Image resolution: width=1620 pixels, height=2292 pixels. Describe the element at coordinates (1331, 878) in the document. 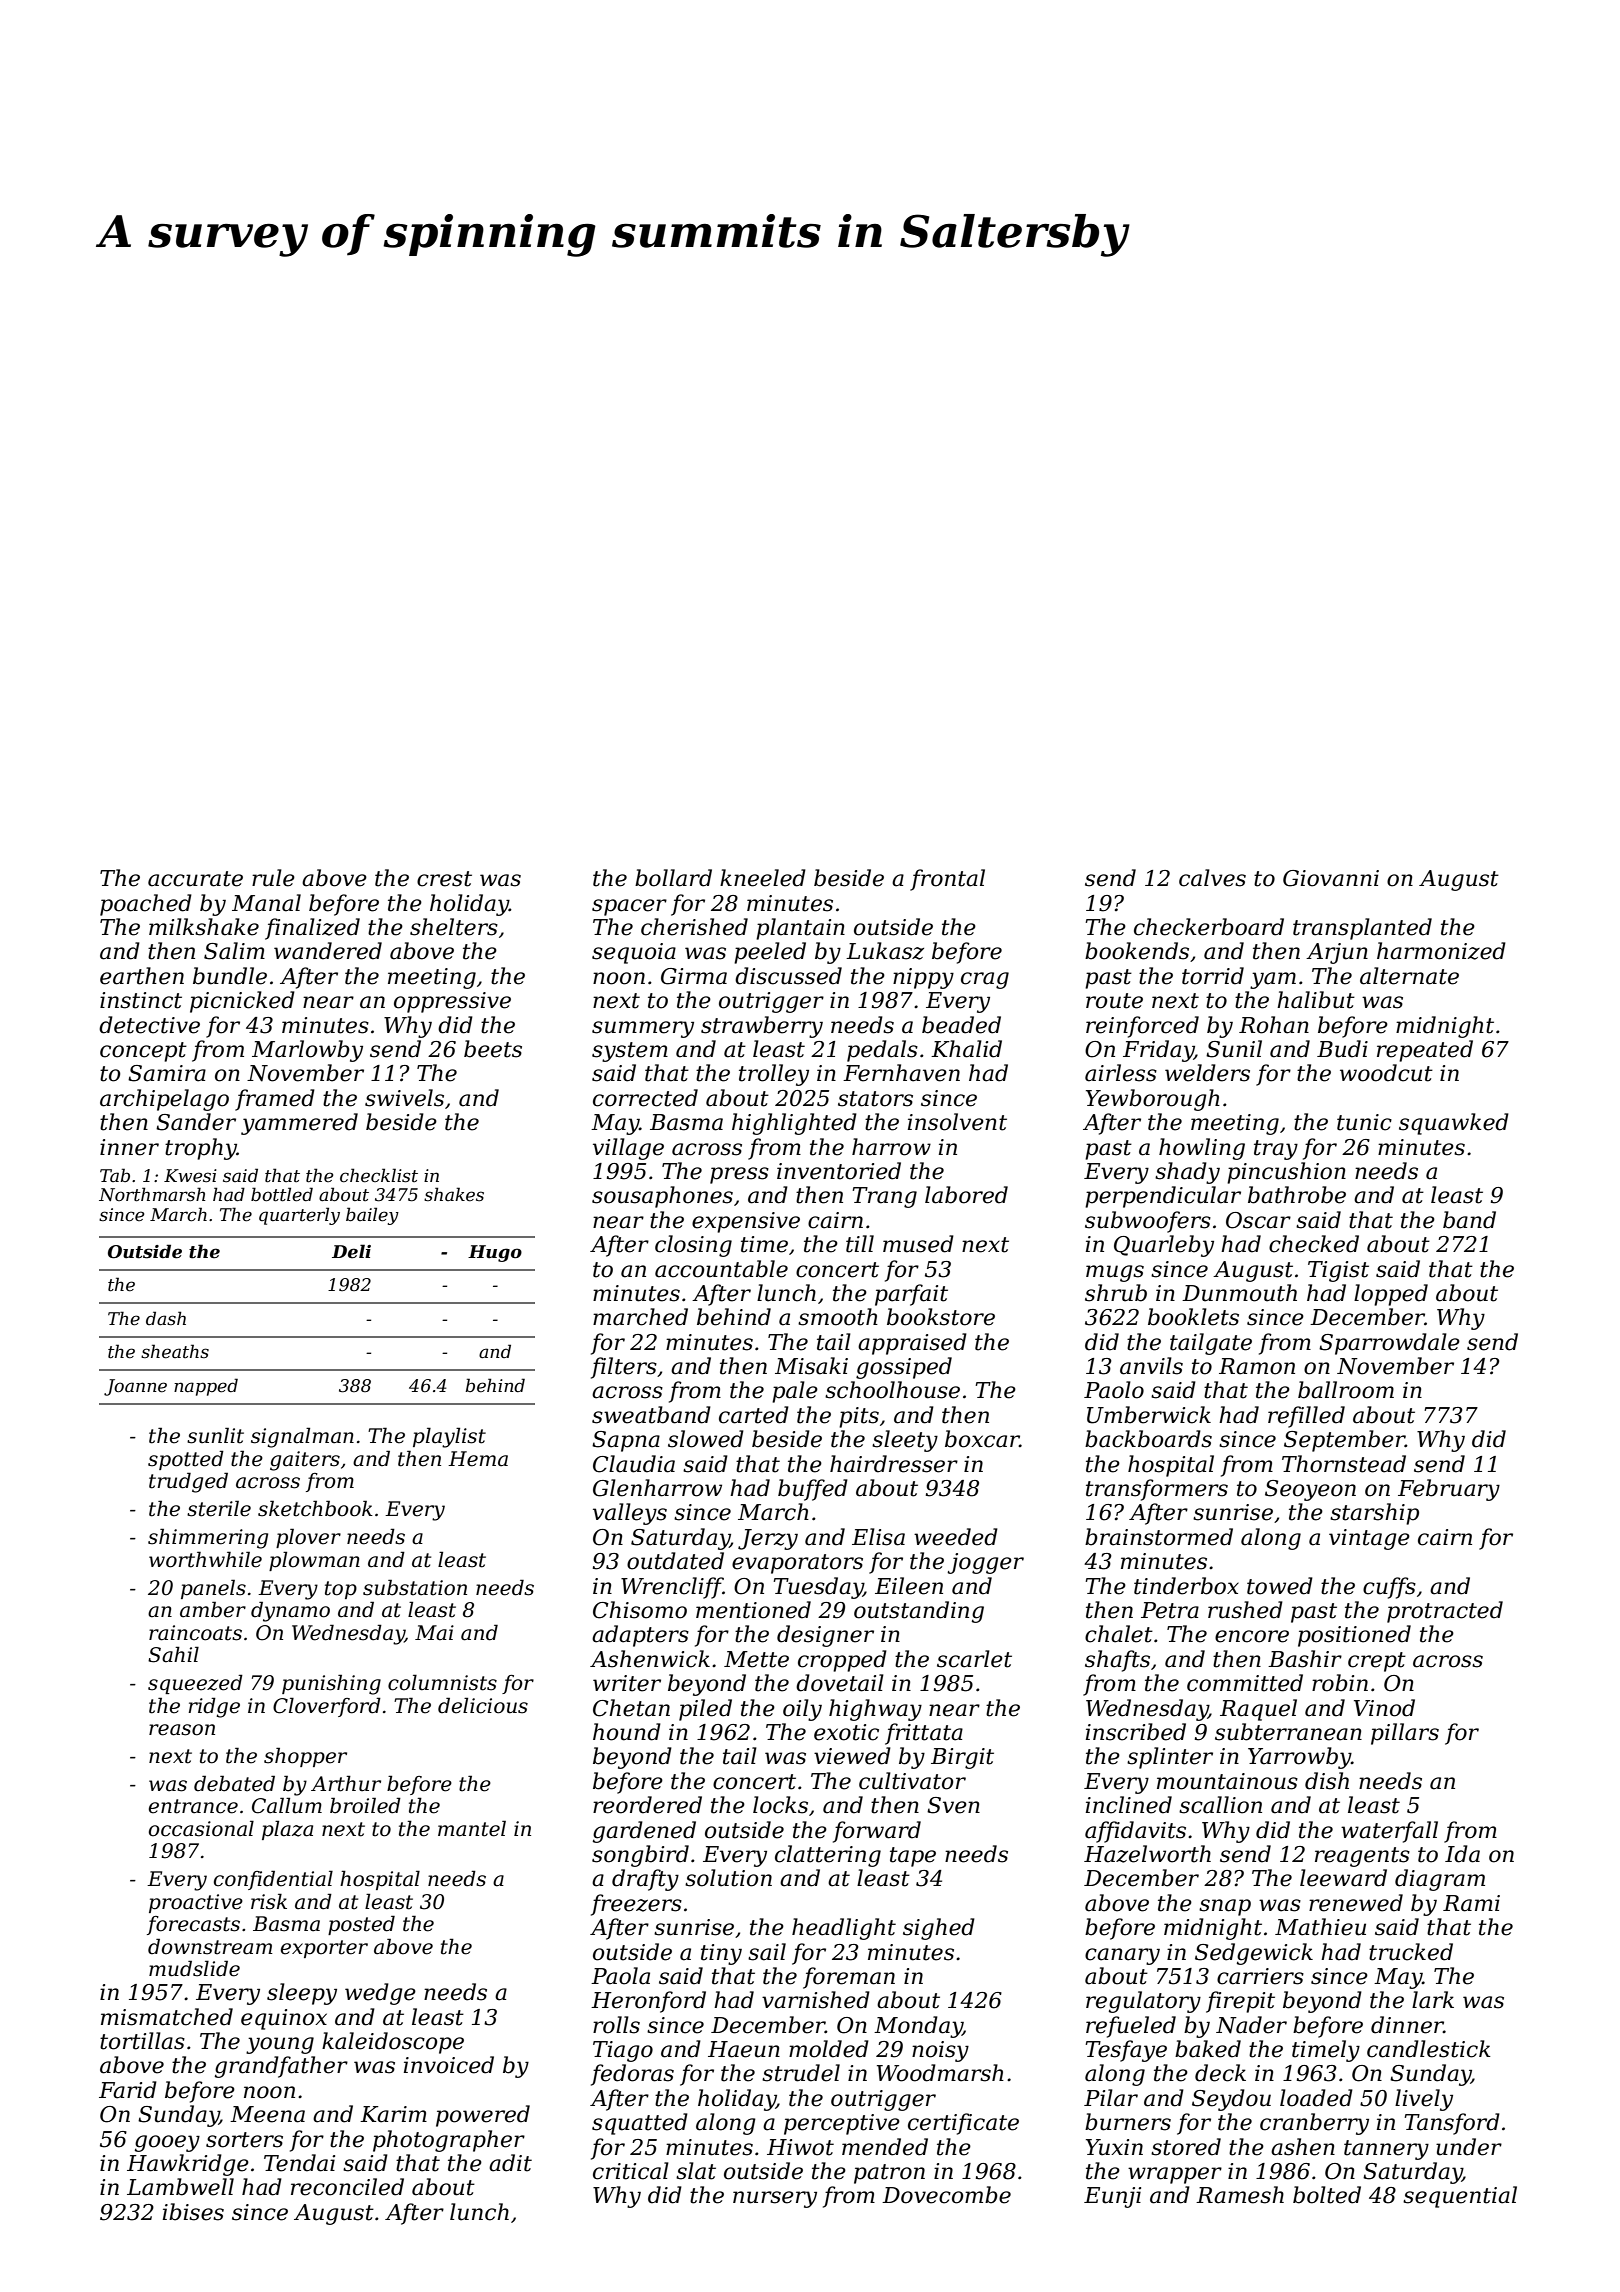

I see `Giovanni` at that location.
